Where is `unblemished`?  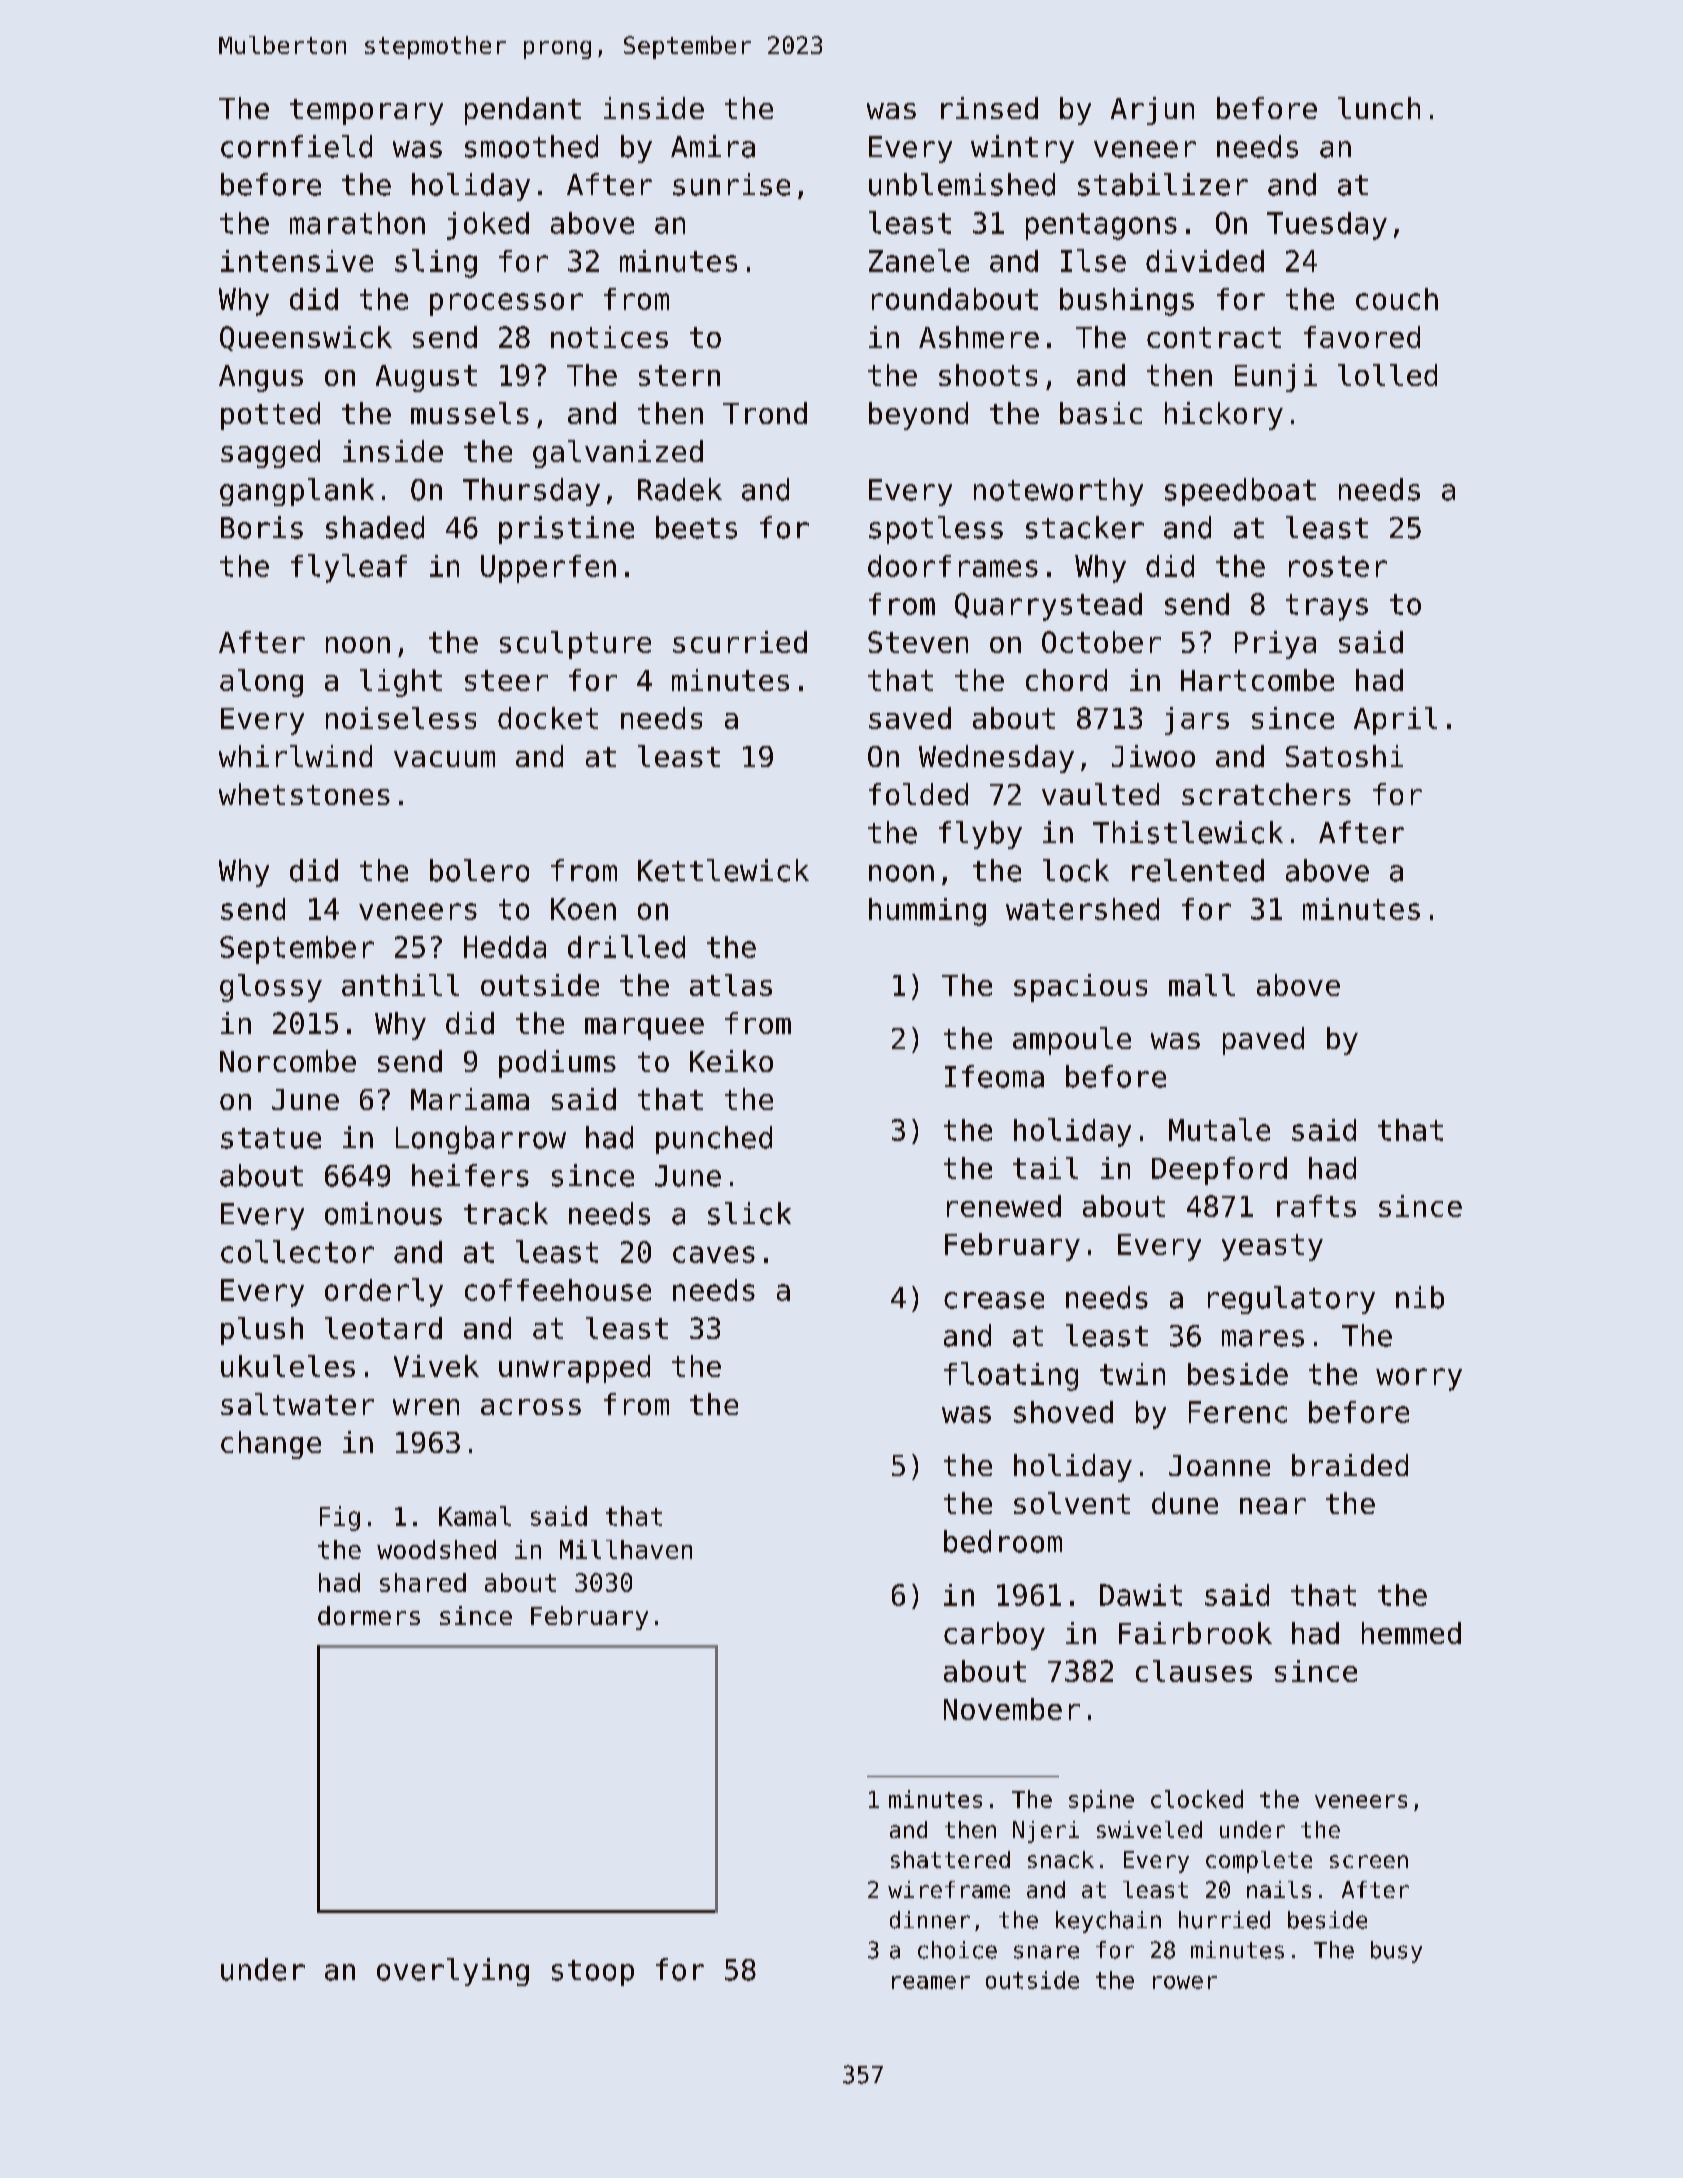
unblemished is located at coordinates (962, 184).
